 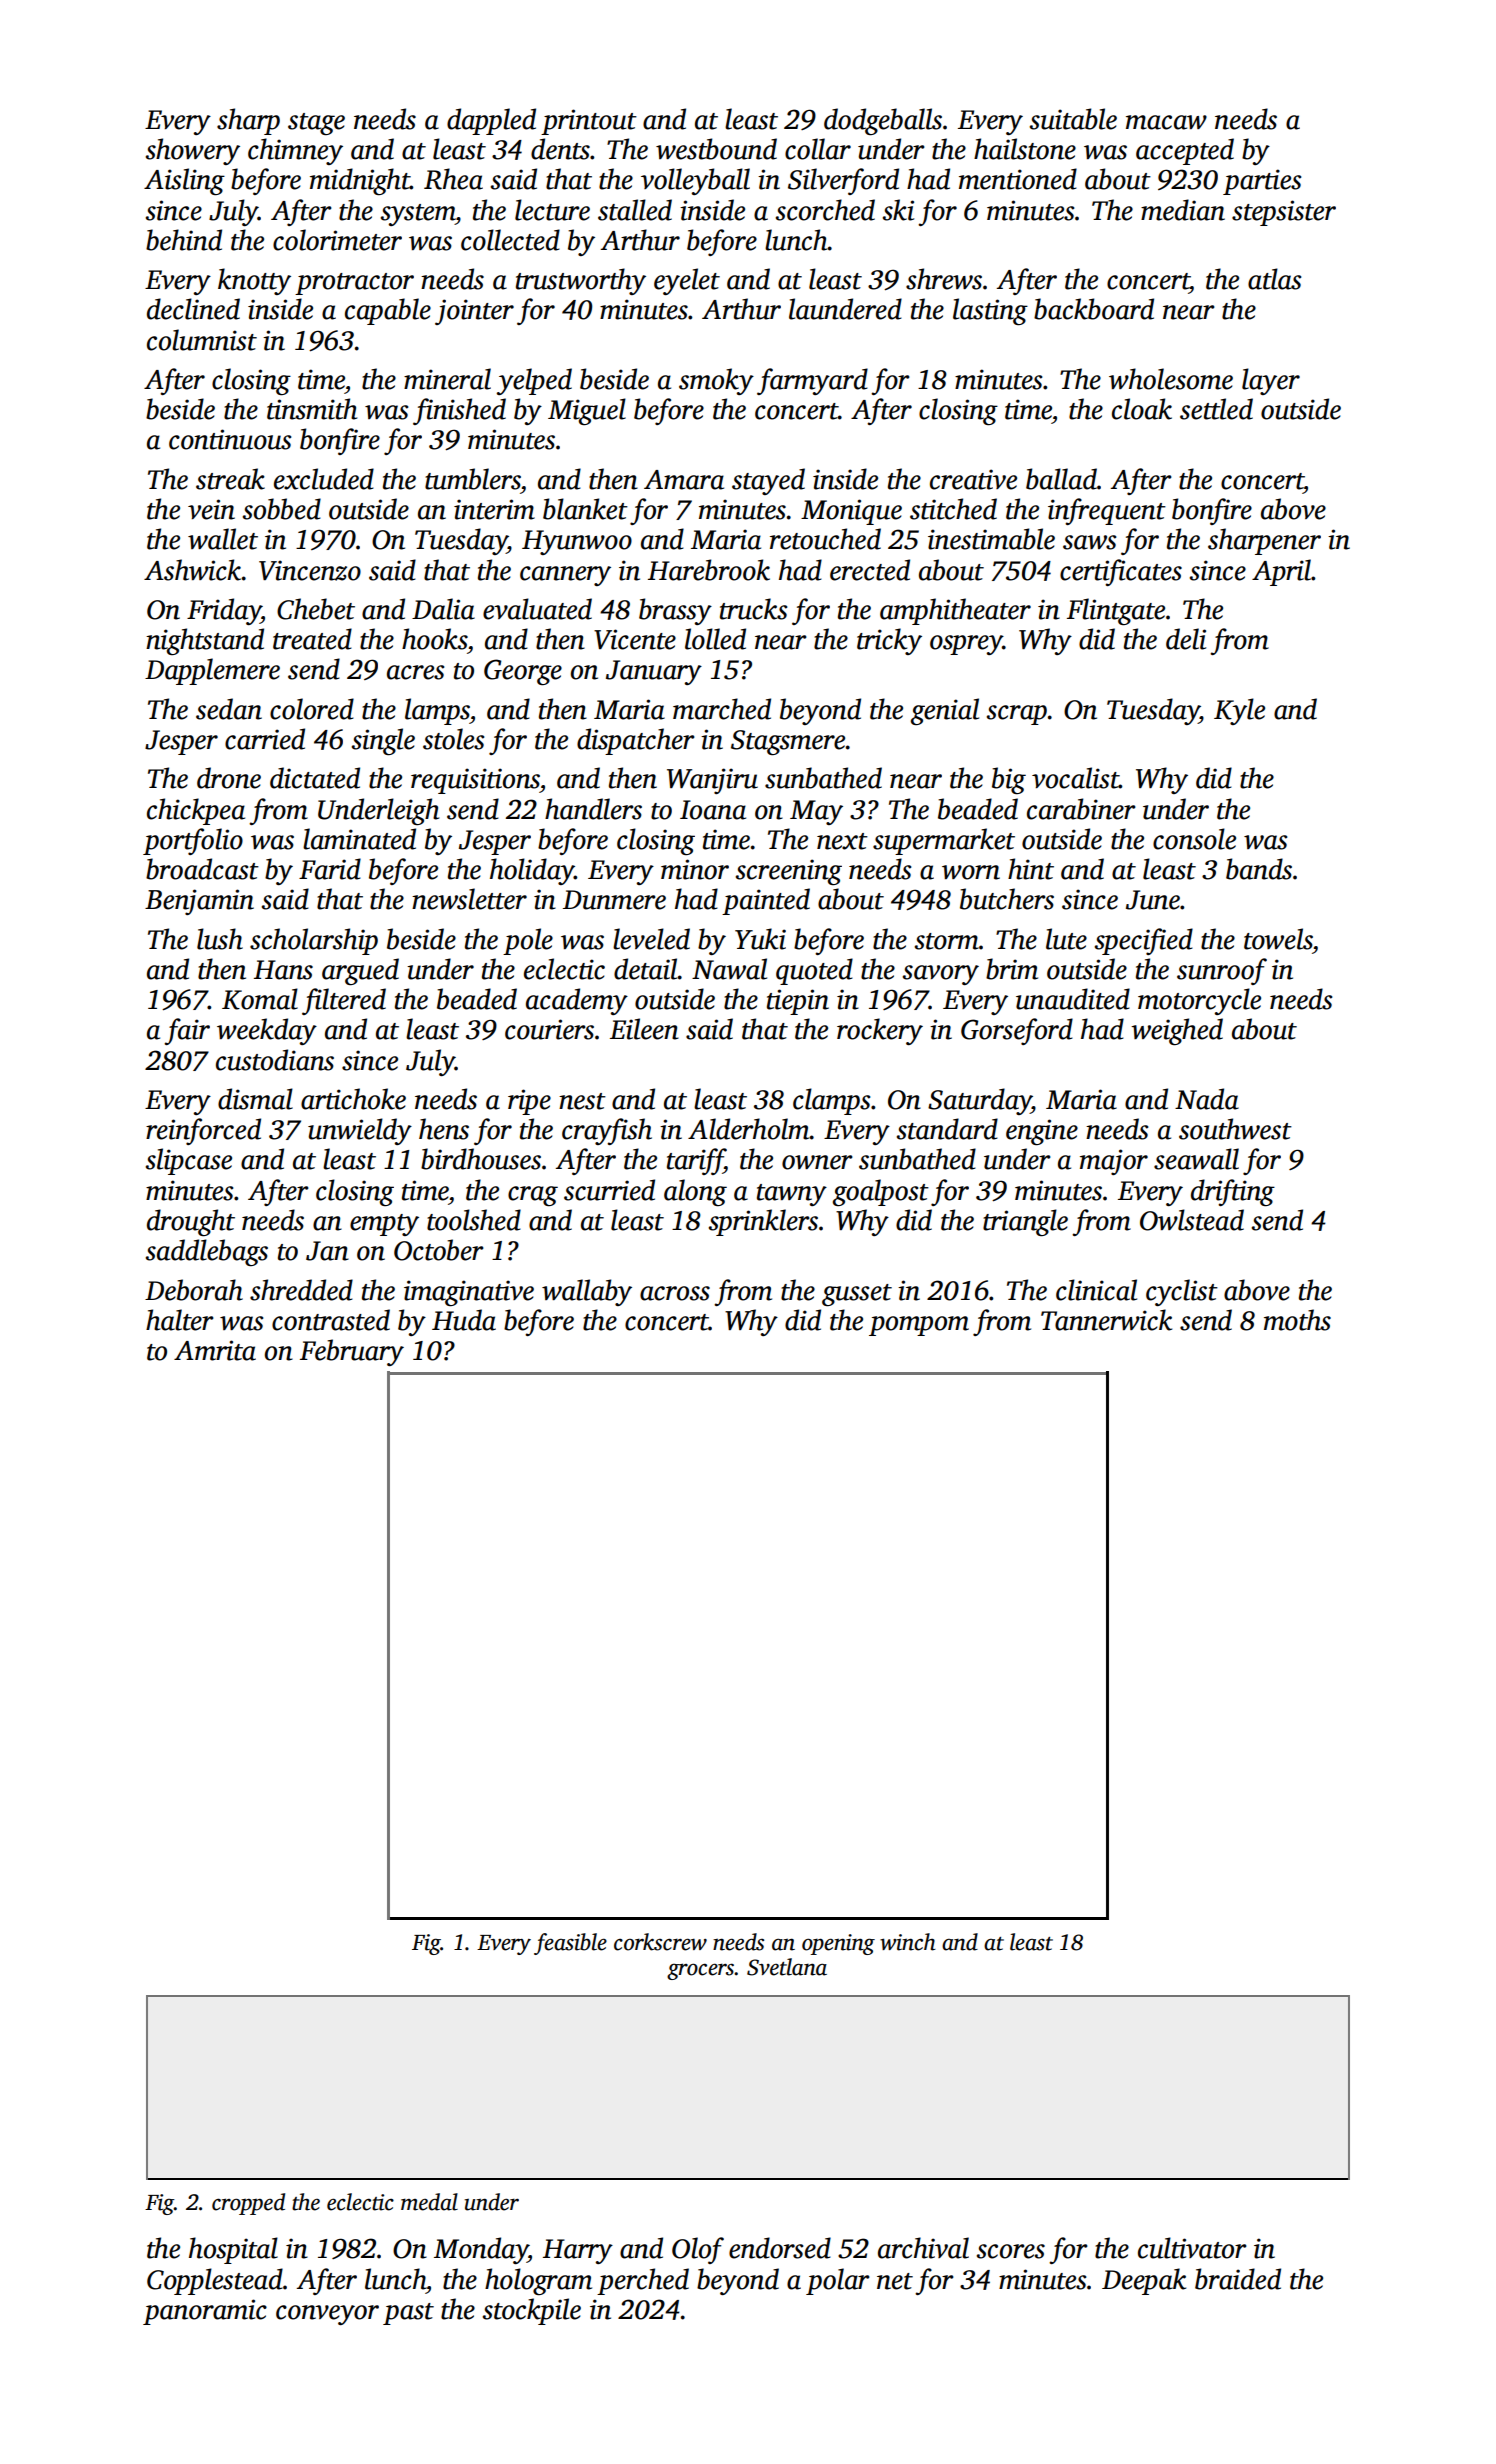 I want to click on Aisling, so click(x=184, y=181).
